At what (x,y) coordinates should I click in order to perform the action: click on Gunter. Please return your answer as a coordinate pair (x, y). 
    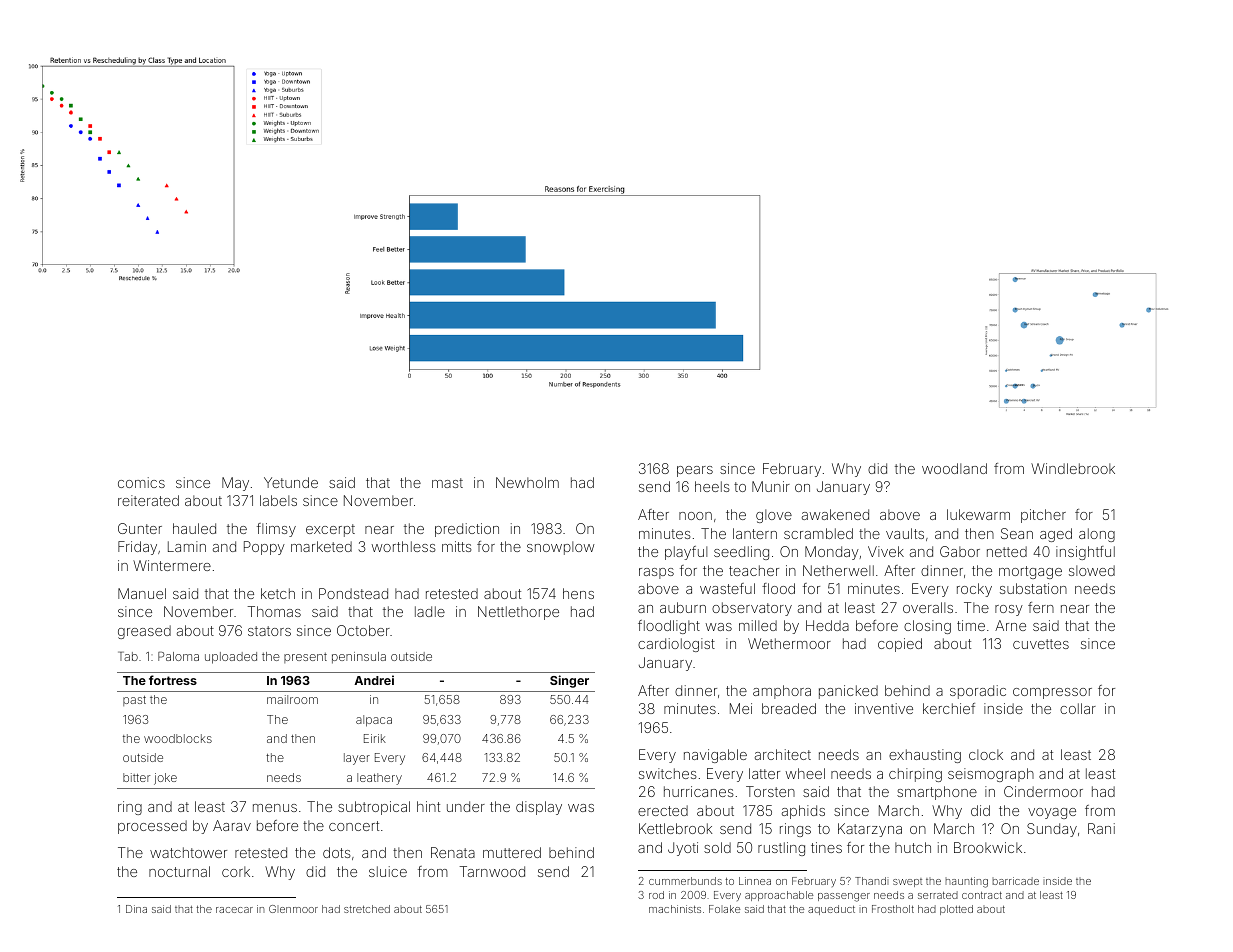
    Looking at the image, I should click on (140, 528).
